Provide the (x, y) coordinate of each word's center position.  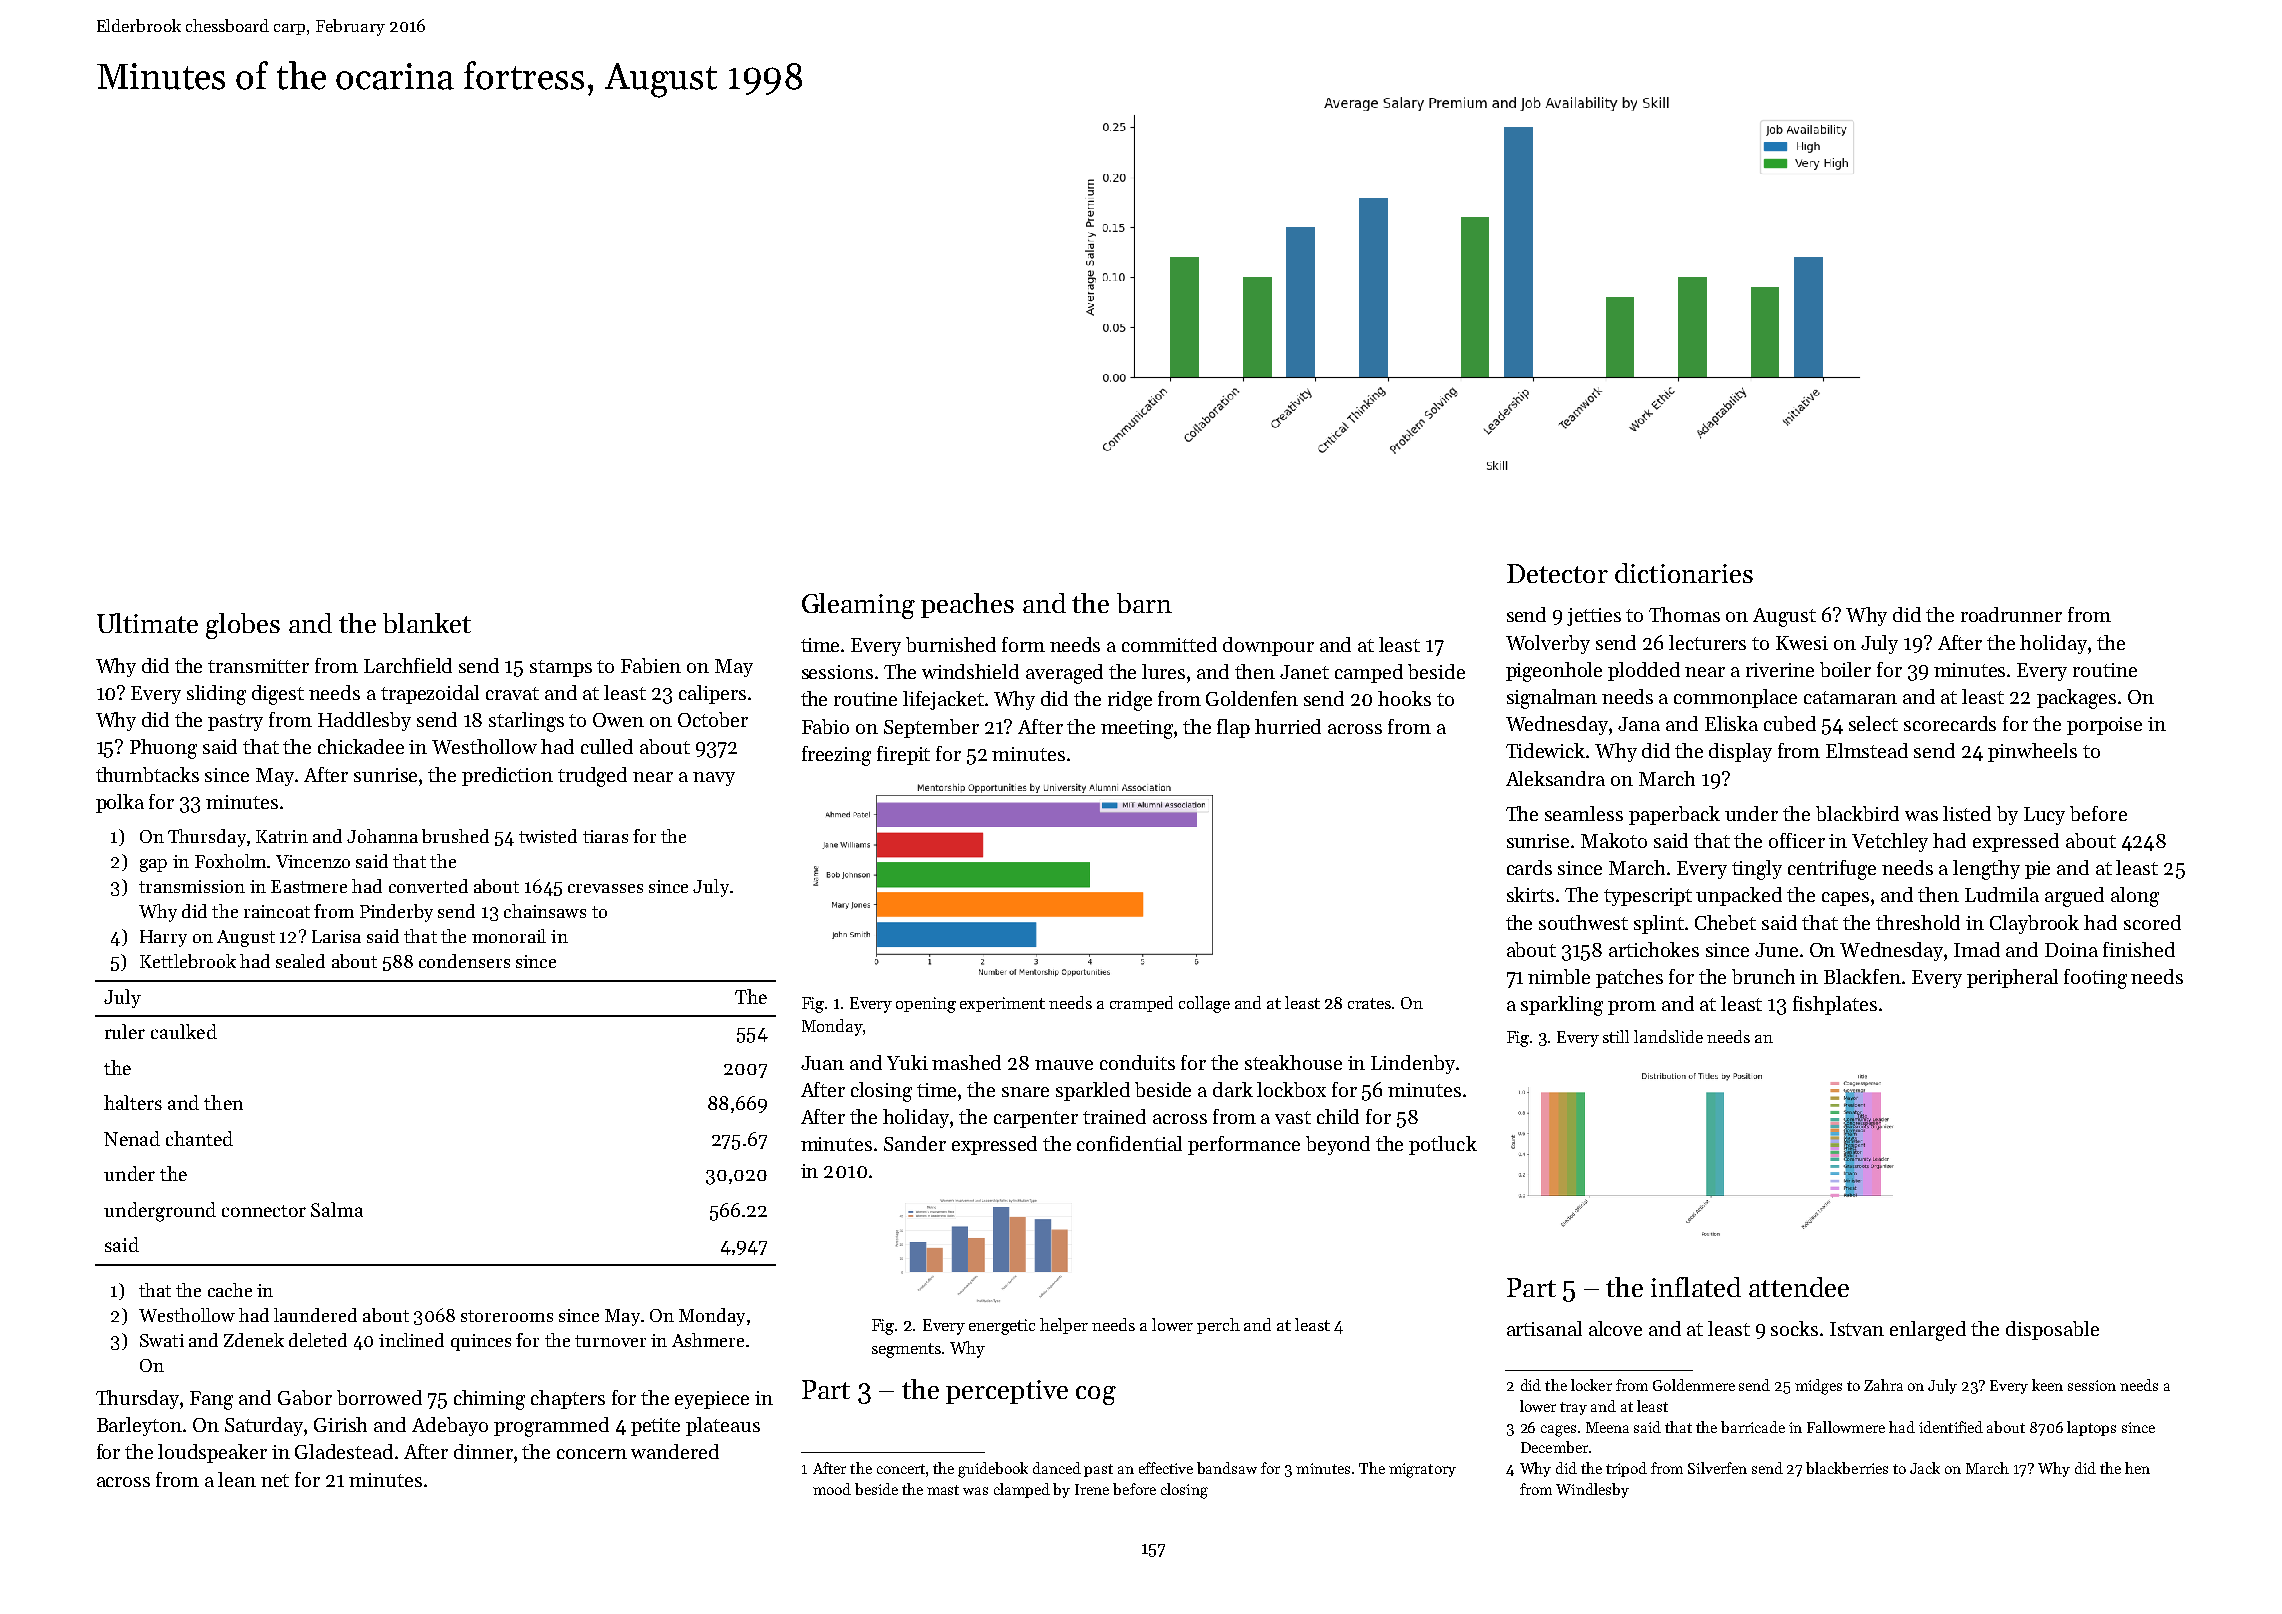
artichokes (1654, 949)
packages (2076, 699)
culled (607, 746)
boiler (1845, 669)
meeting (1137, 729)
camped (1369, 673)
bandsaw (1227, 1468)
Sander (915, 1143)
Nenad (132, 1138)
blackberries (1847, 1468)
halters (133, 1102)
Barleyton (139, 1426)
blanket (427, 623)
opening (926, 1005)
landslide (1668, 1036)
